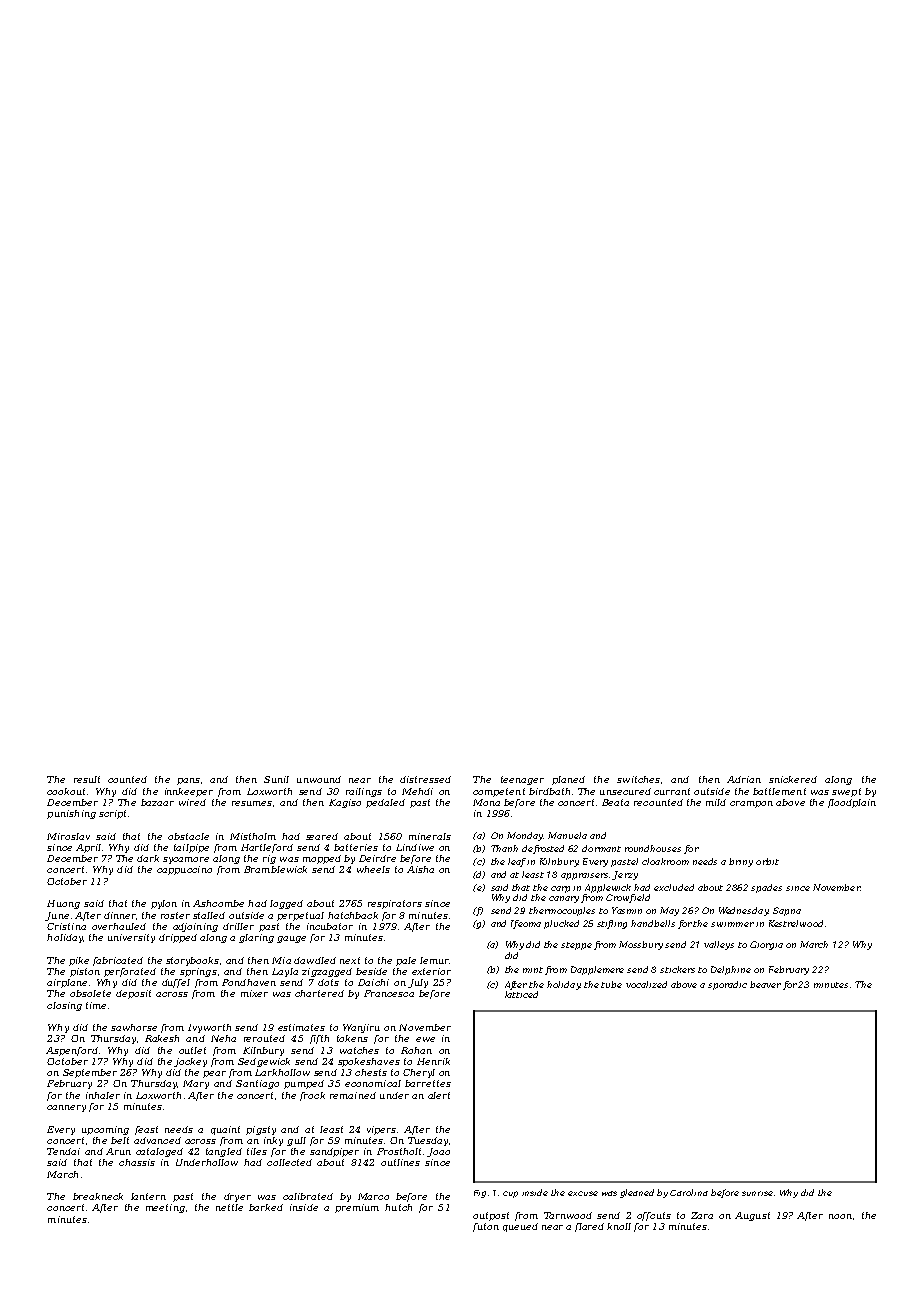 Image resolution: width=924 pixels, height=1308 pixels. I want to click on meeting, so click(165, 1208).
